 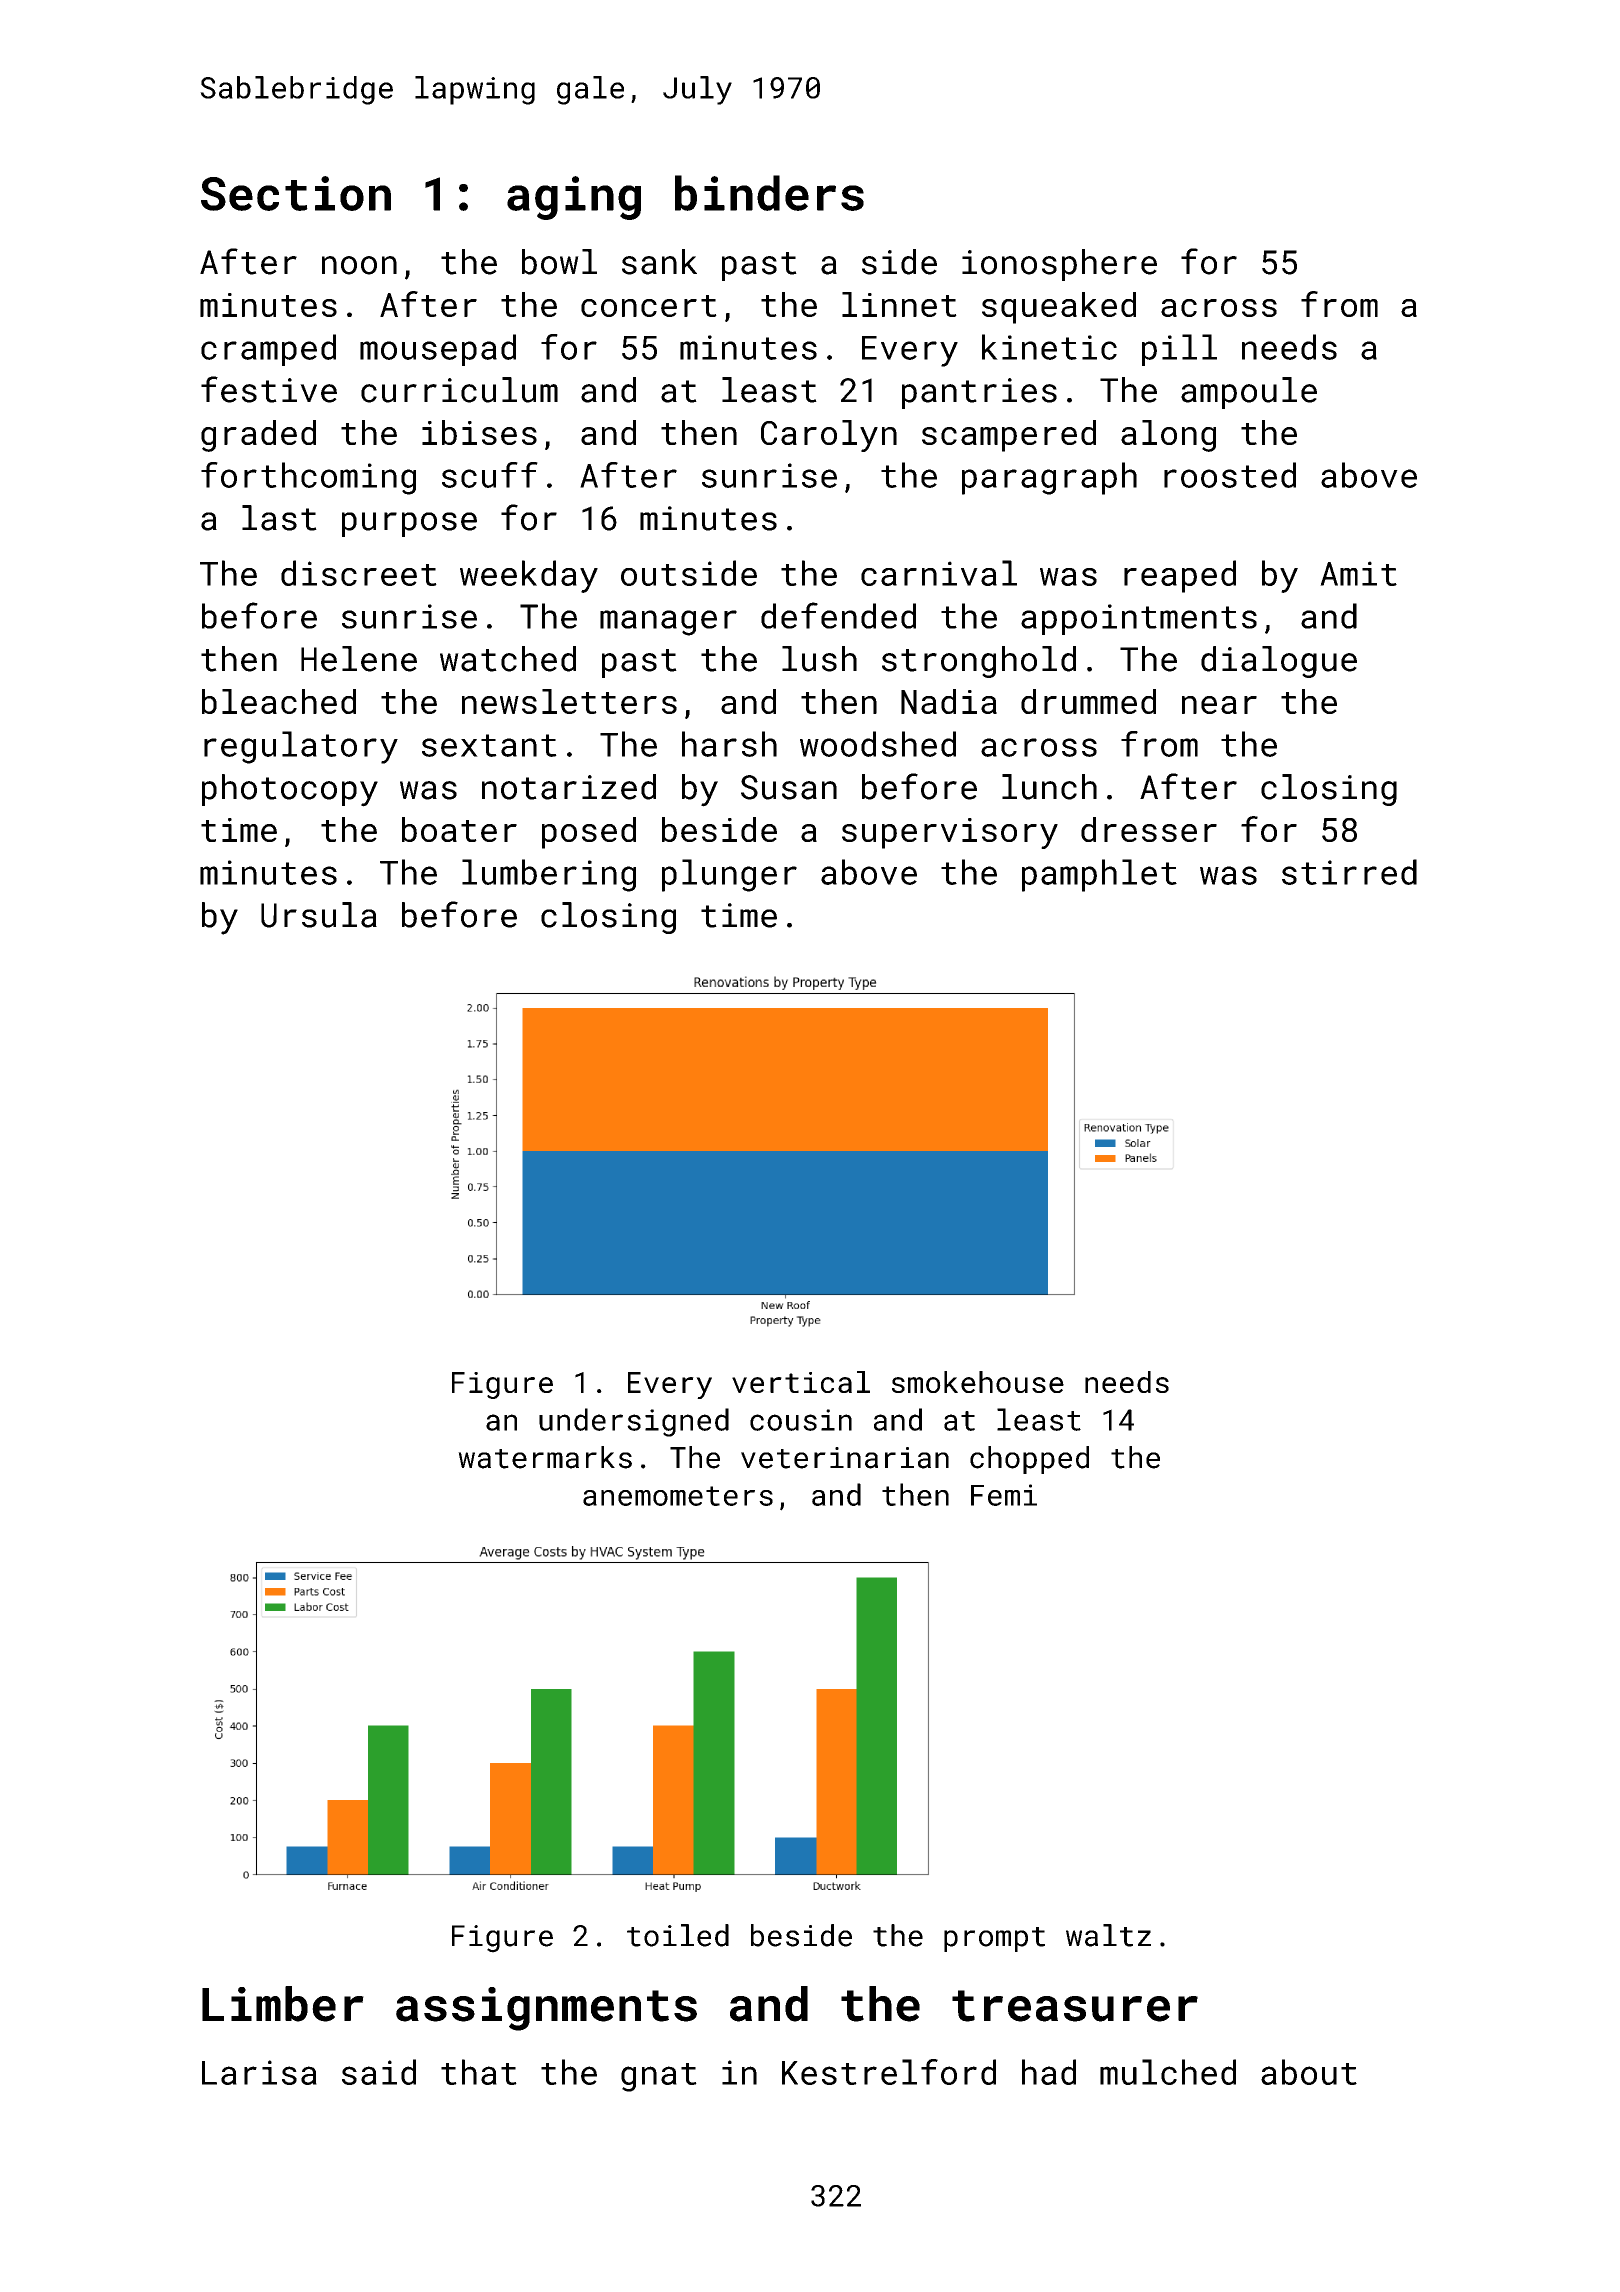 What do you see at coordinates (1029, 1460) in the screenshot?
I see `chopped` at bounding box center [1029, 1460].
